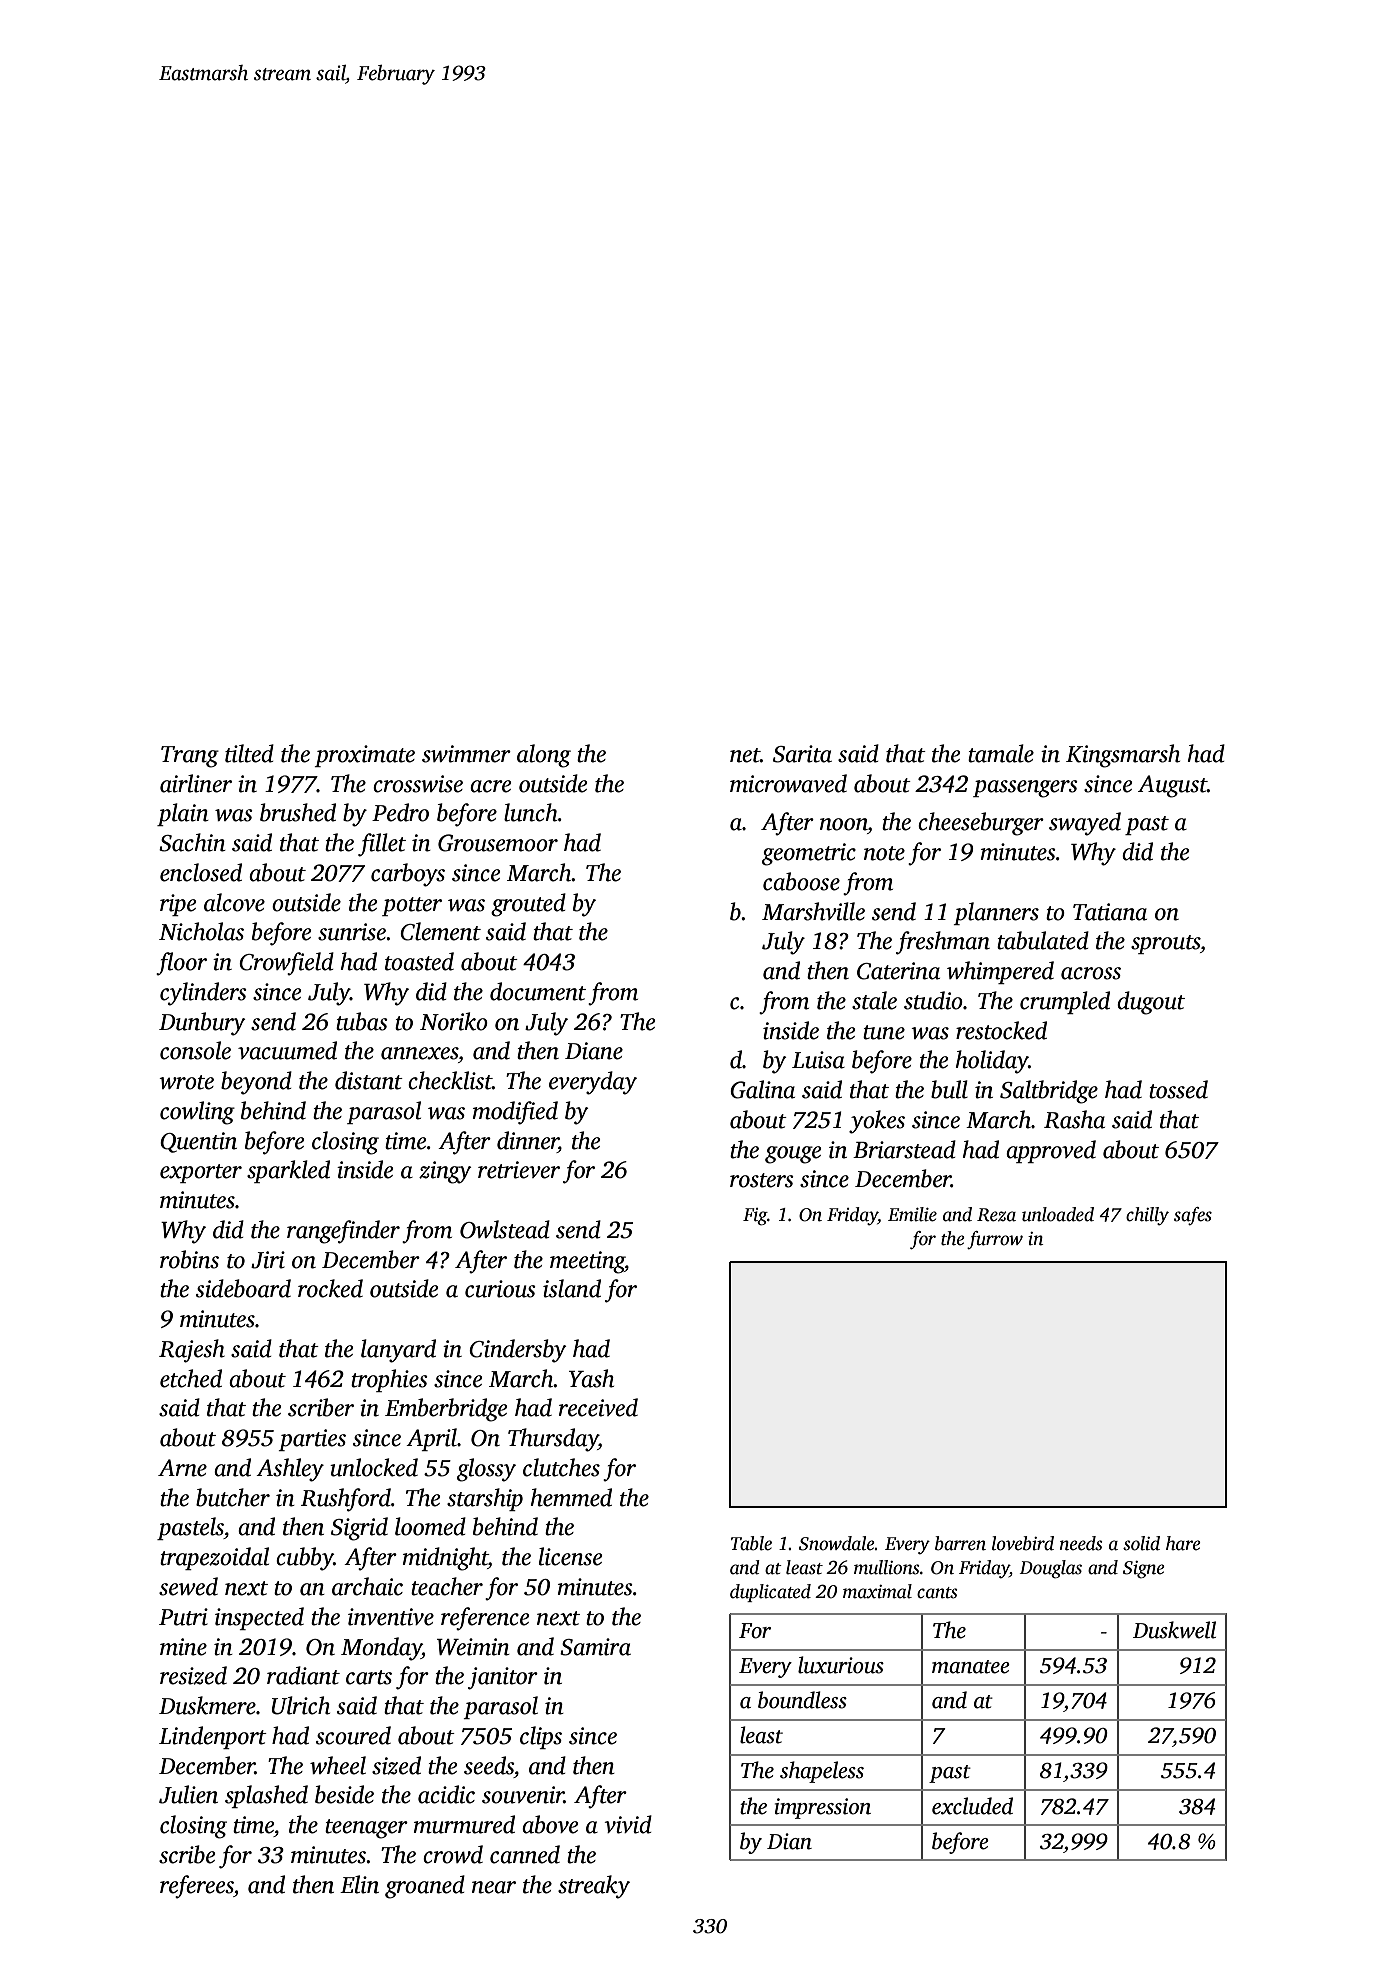 This screenshot has width=1386, height=1969. What do you see at coordinates (594, 1887) in the screenshot?
I see `streaky` at bounding box center [594, 1887].
